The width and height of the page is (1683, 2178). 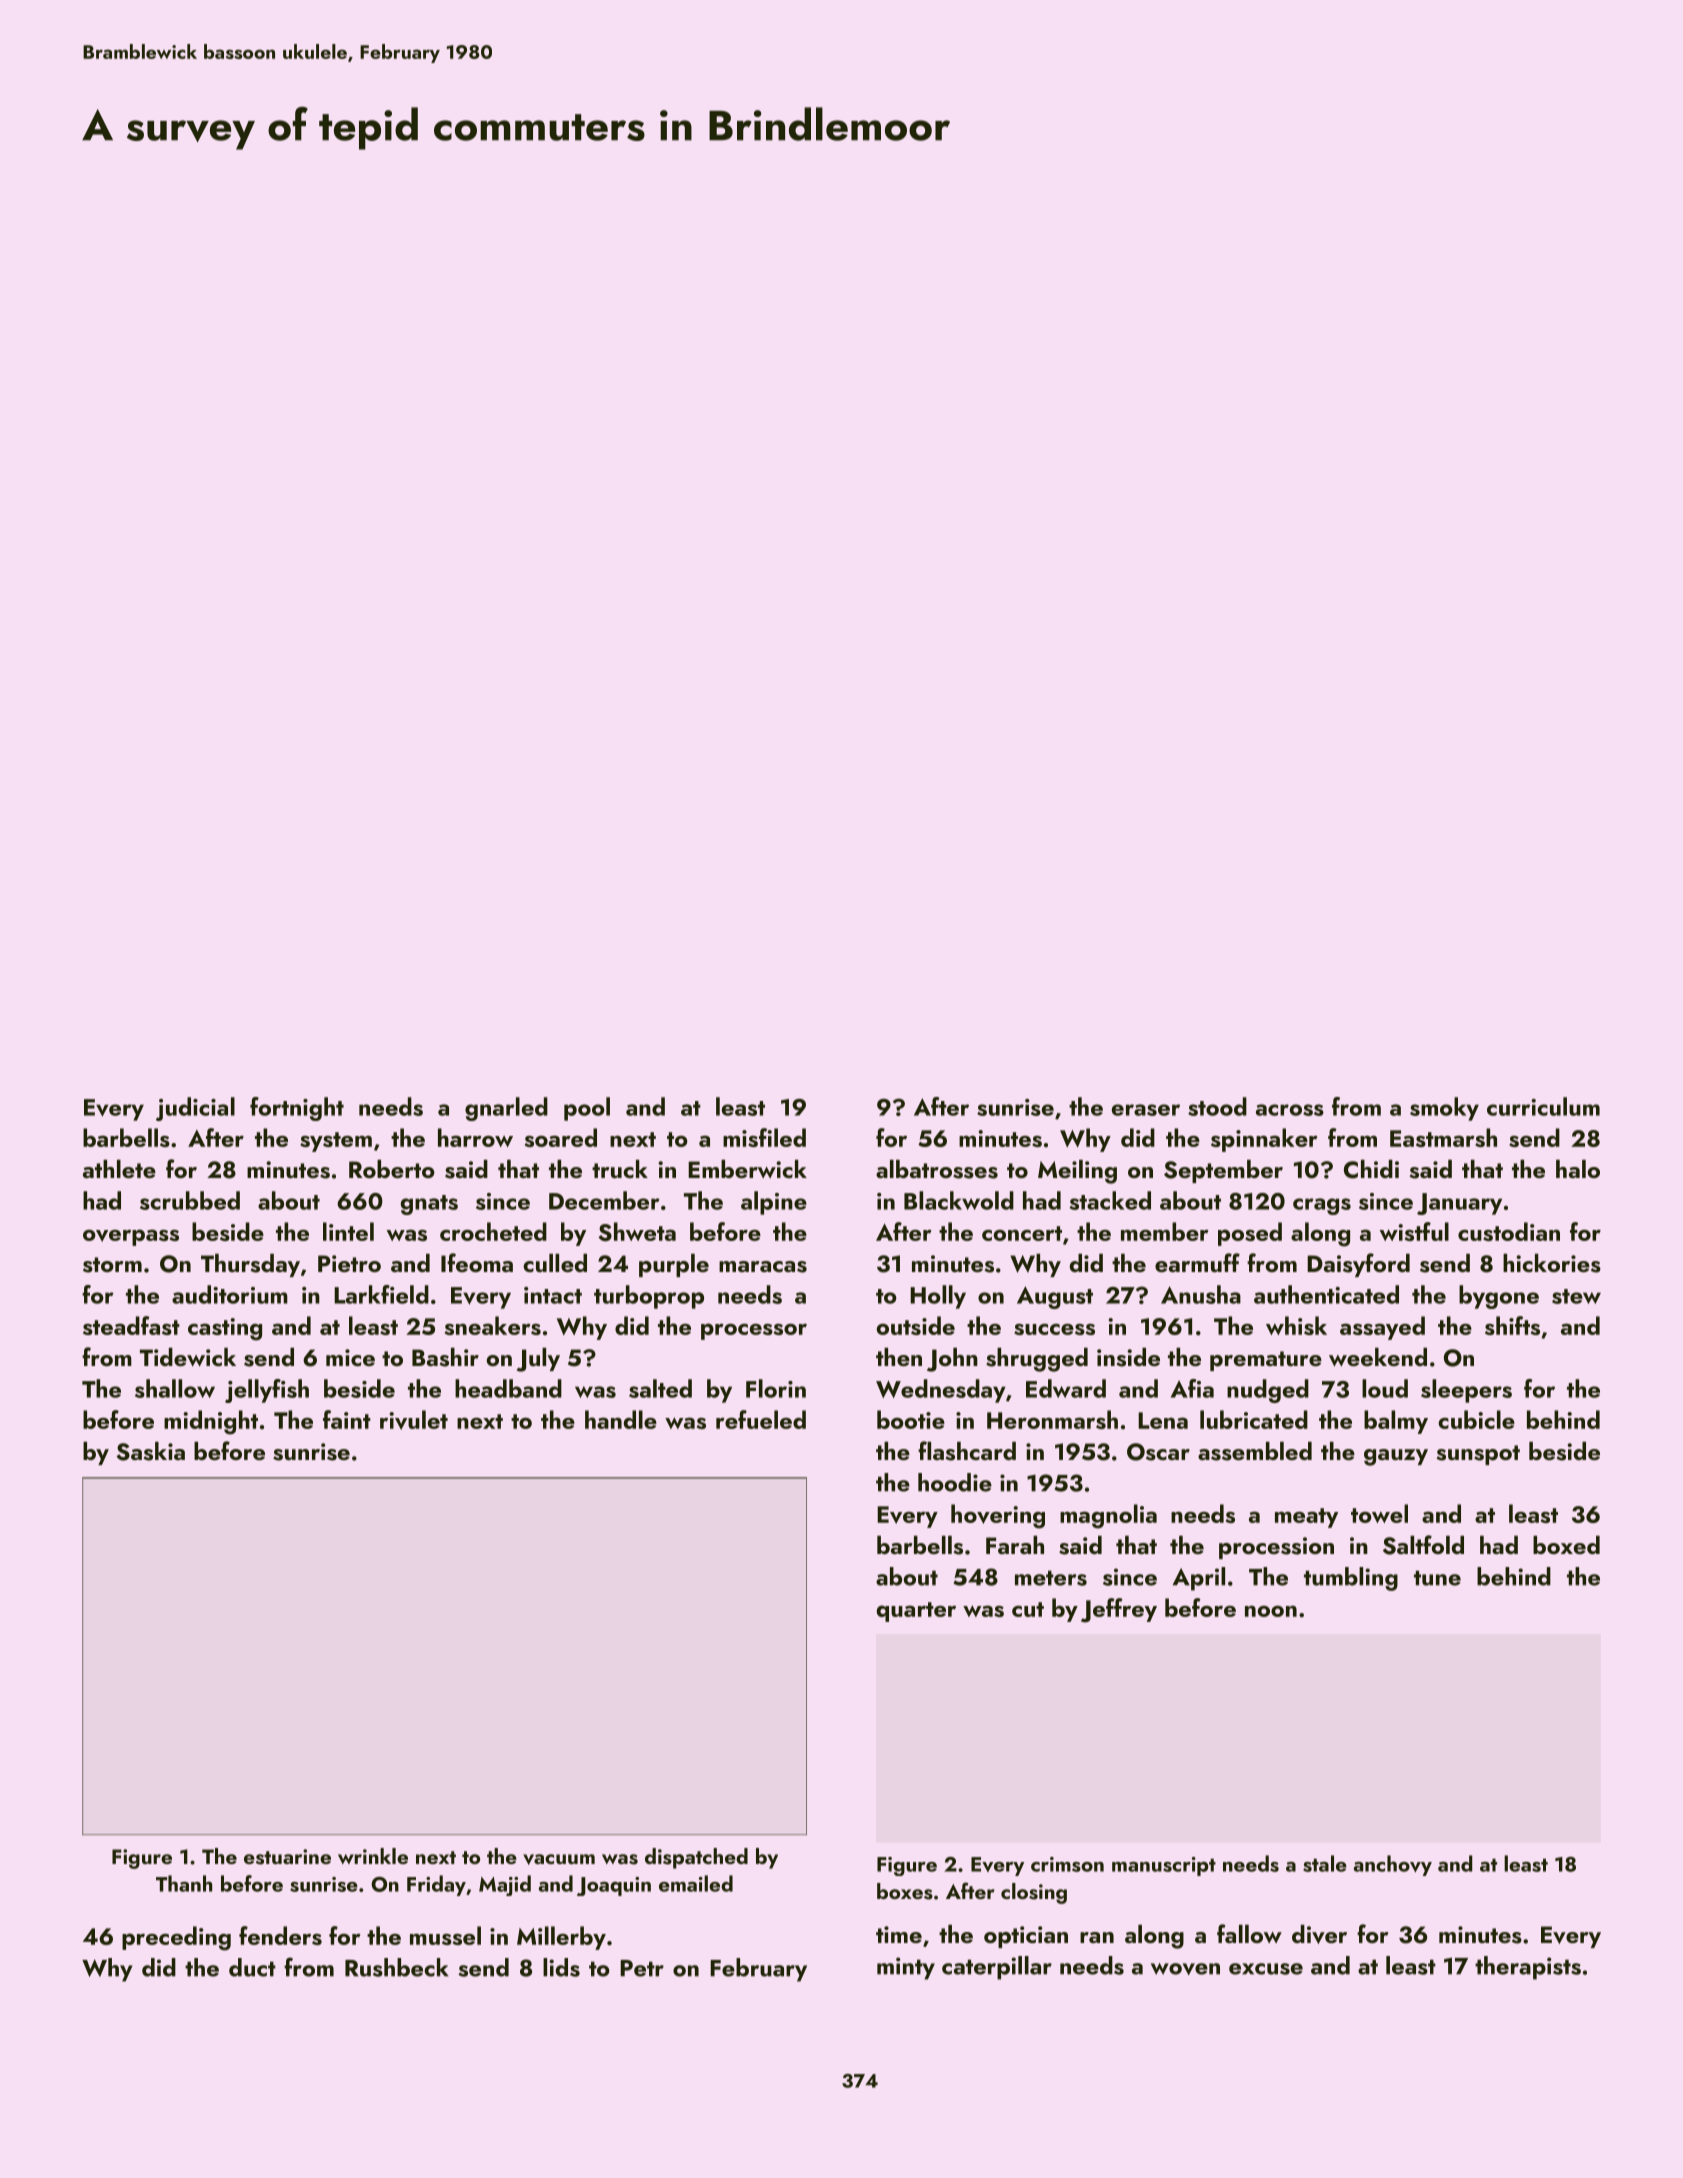 What do you see at coordinates (1217, 1106) in the page?
I see `stood` at bounding box center [1217, 1106].
